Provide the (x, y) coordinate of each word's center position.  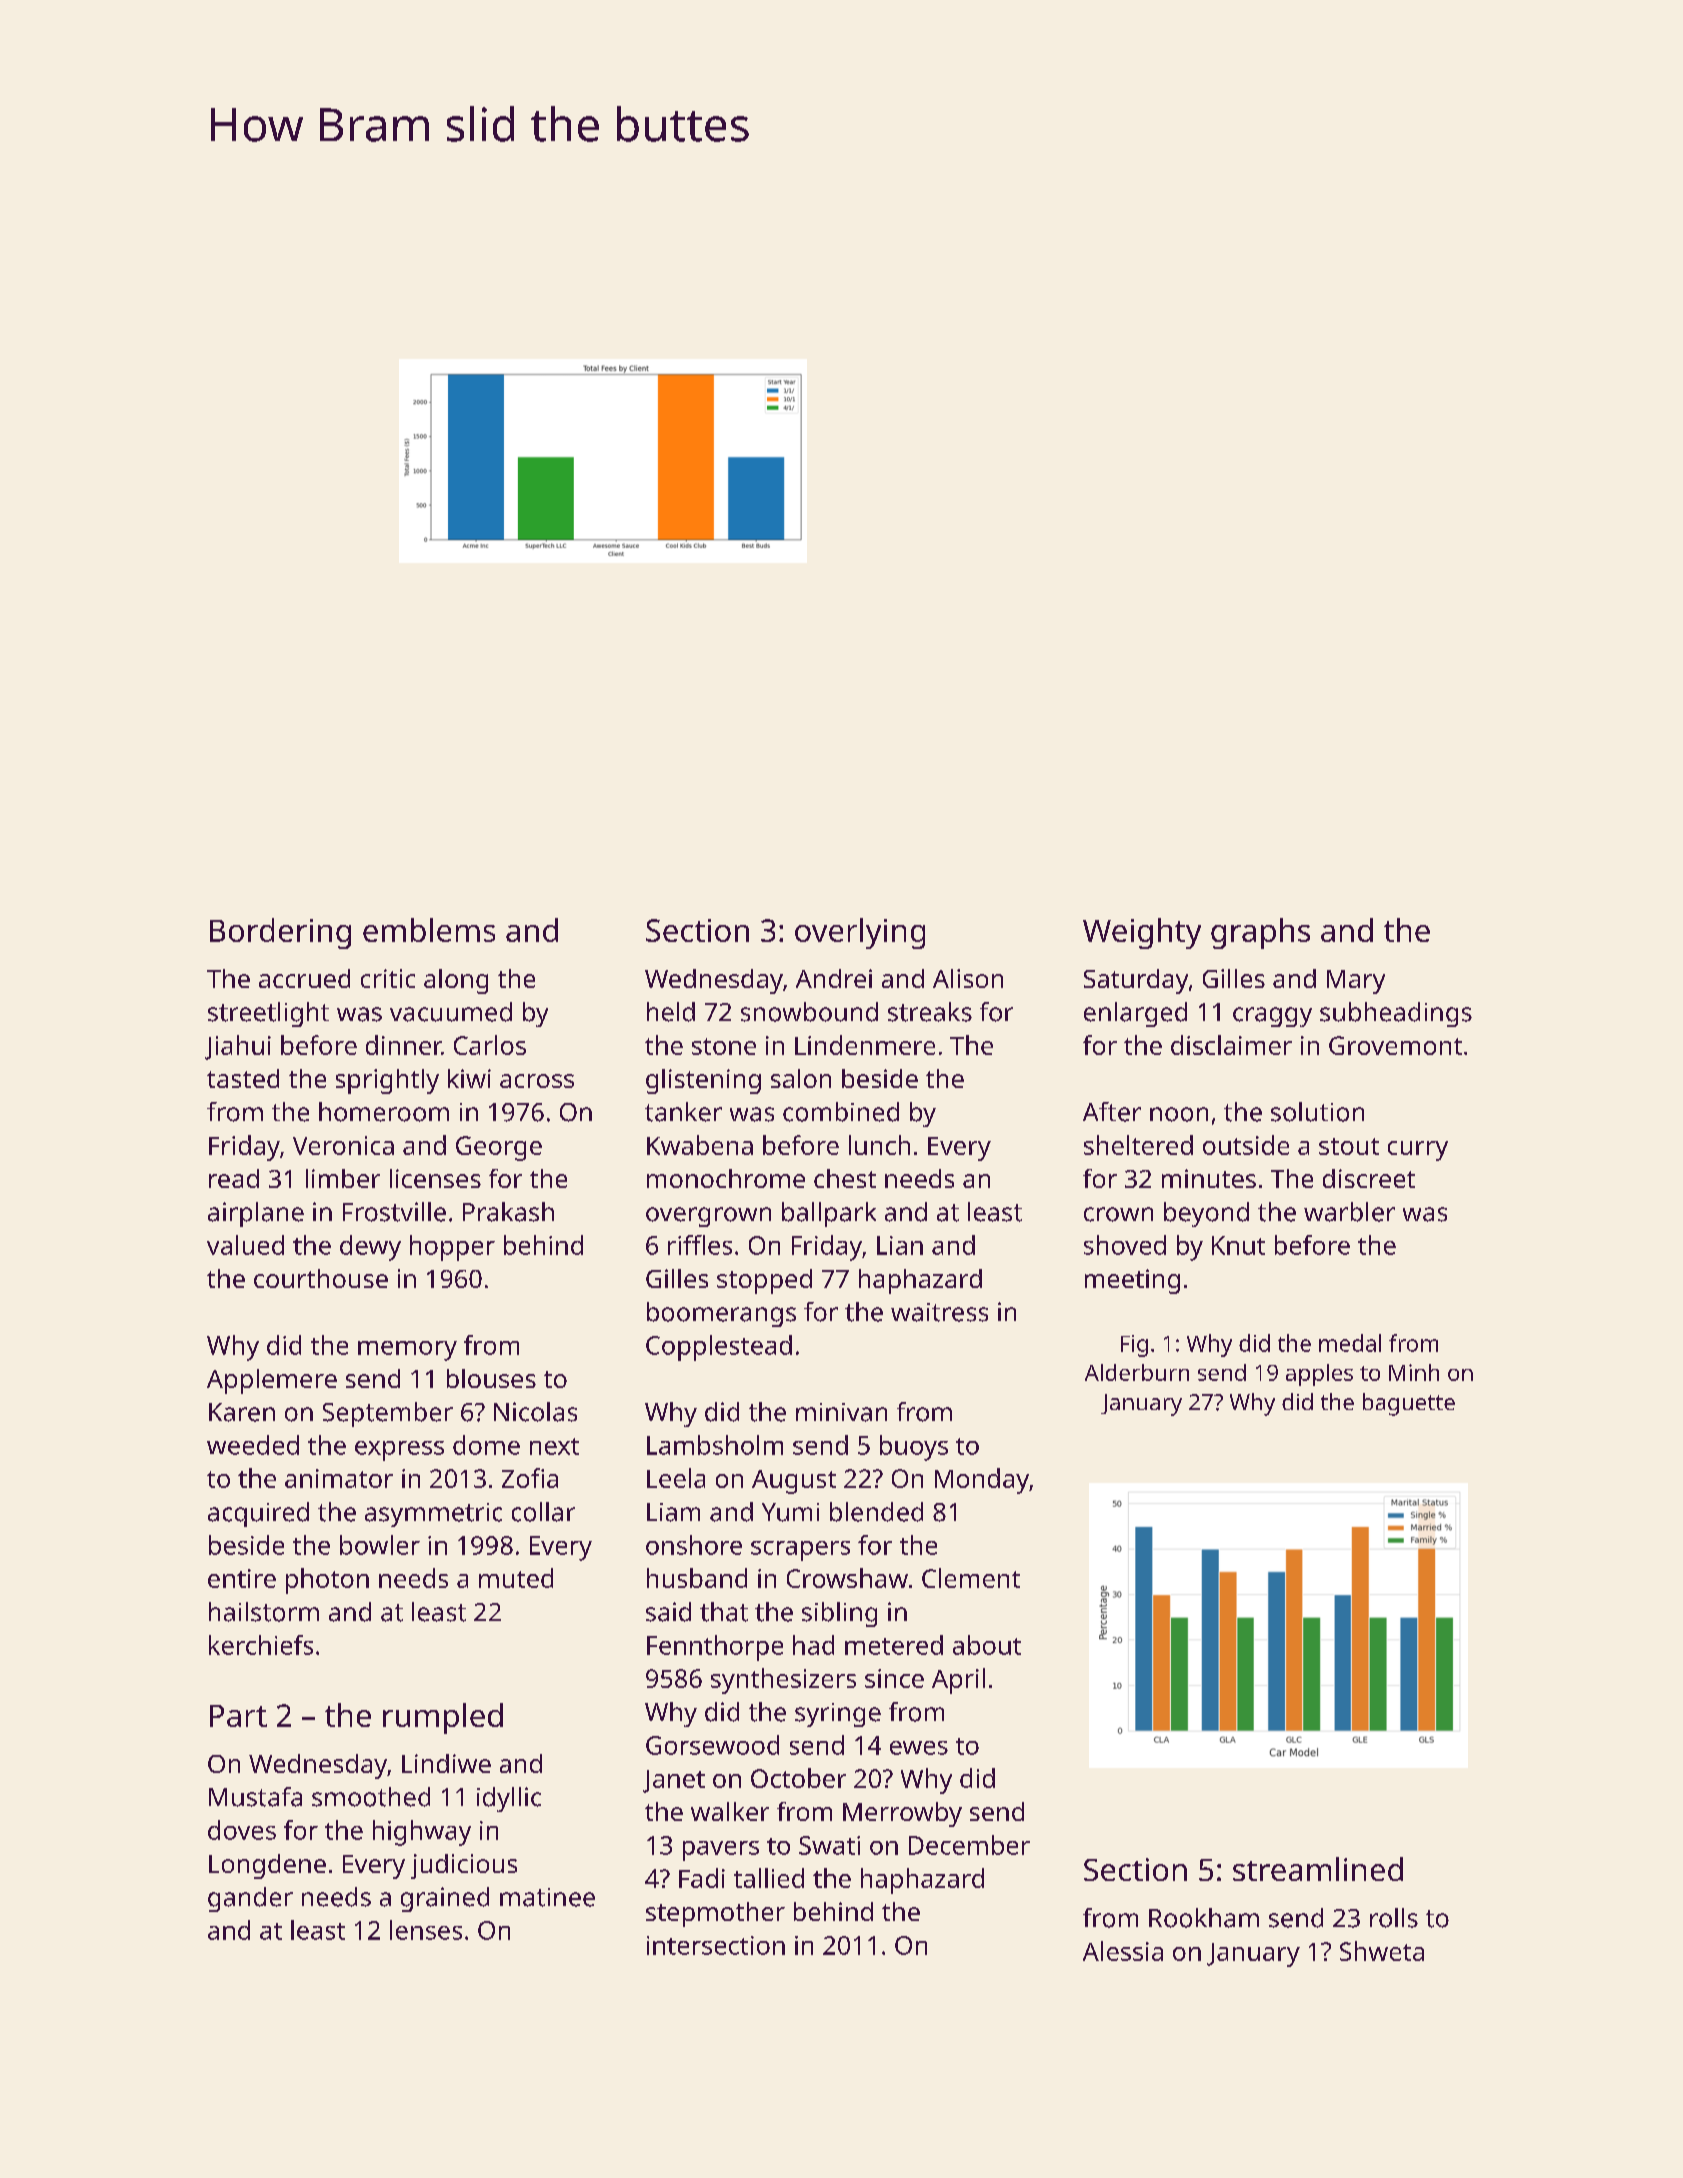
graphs (1260, 933)
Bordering (280, 933)
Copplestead (719, 1348)
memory (407, 1351)
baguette (1409, 1404)
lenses (426, 1930)
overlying (860, 933)
